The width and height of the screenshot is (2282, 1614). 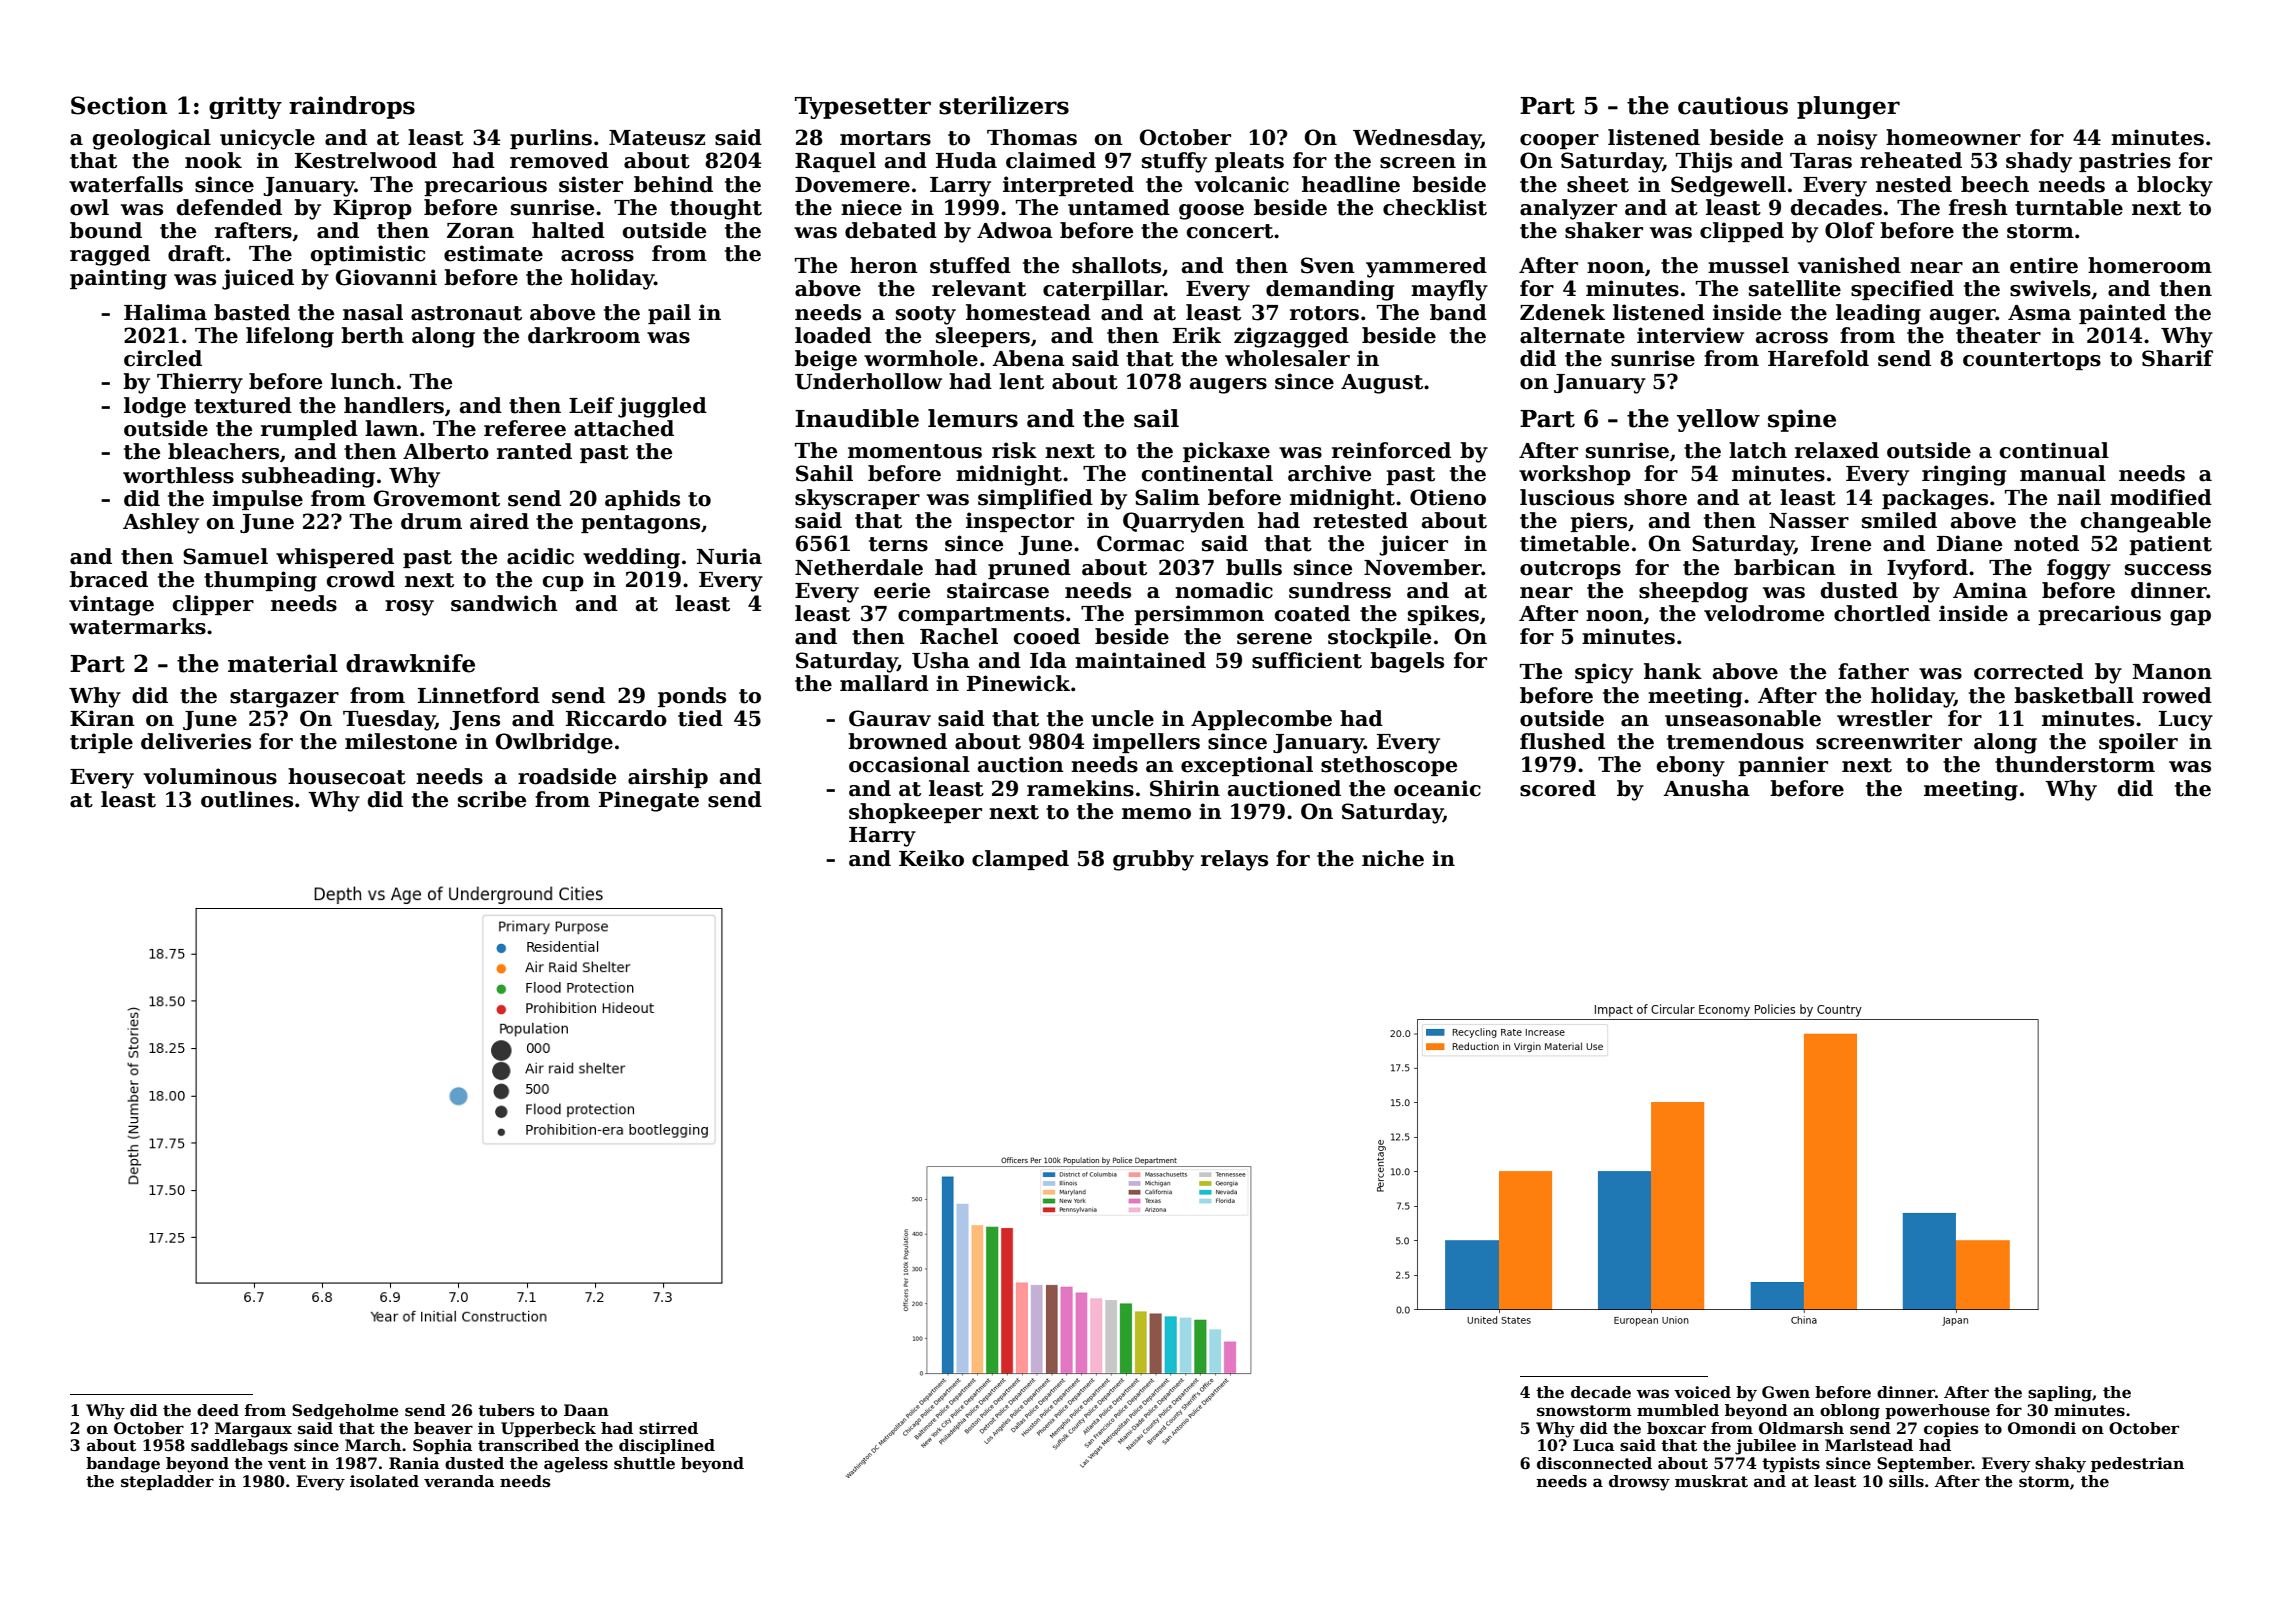 What do you see at coordinates (534, 451) in the screenshot?
I see `ranted` at bounding box center [534, 451].
